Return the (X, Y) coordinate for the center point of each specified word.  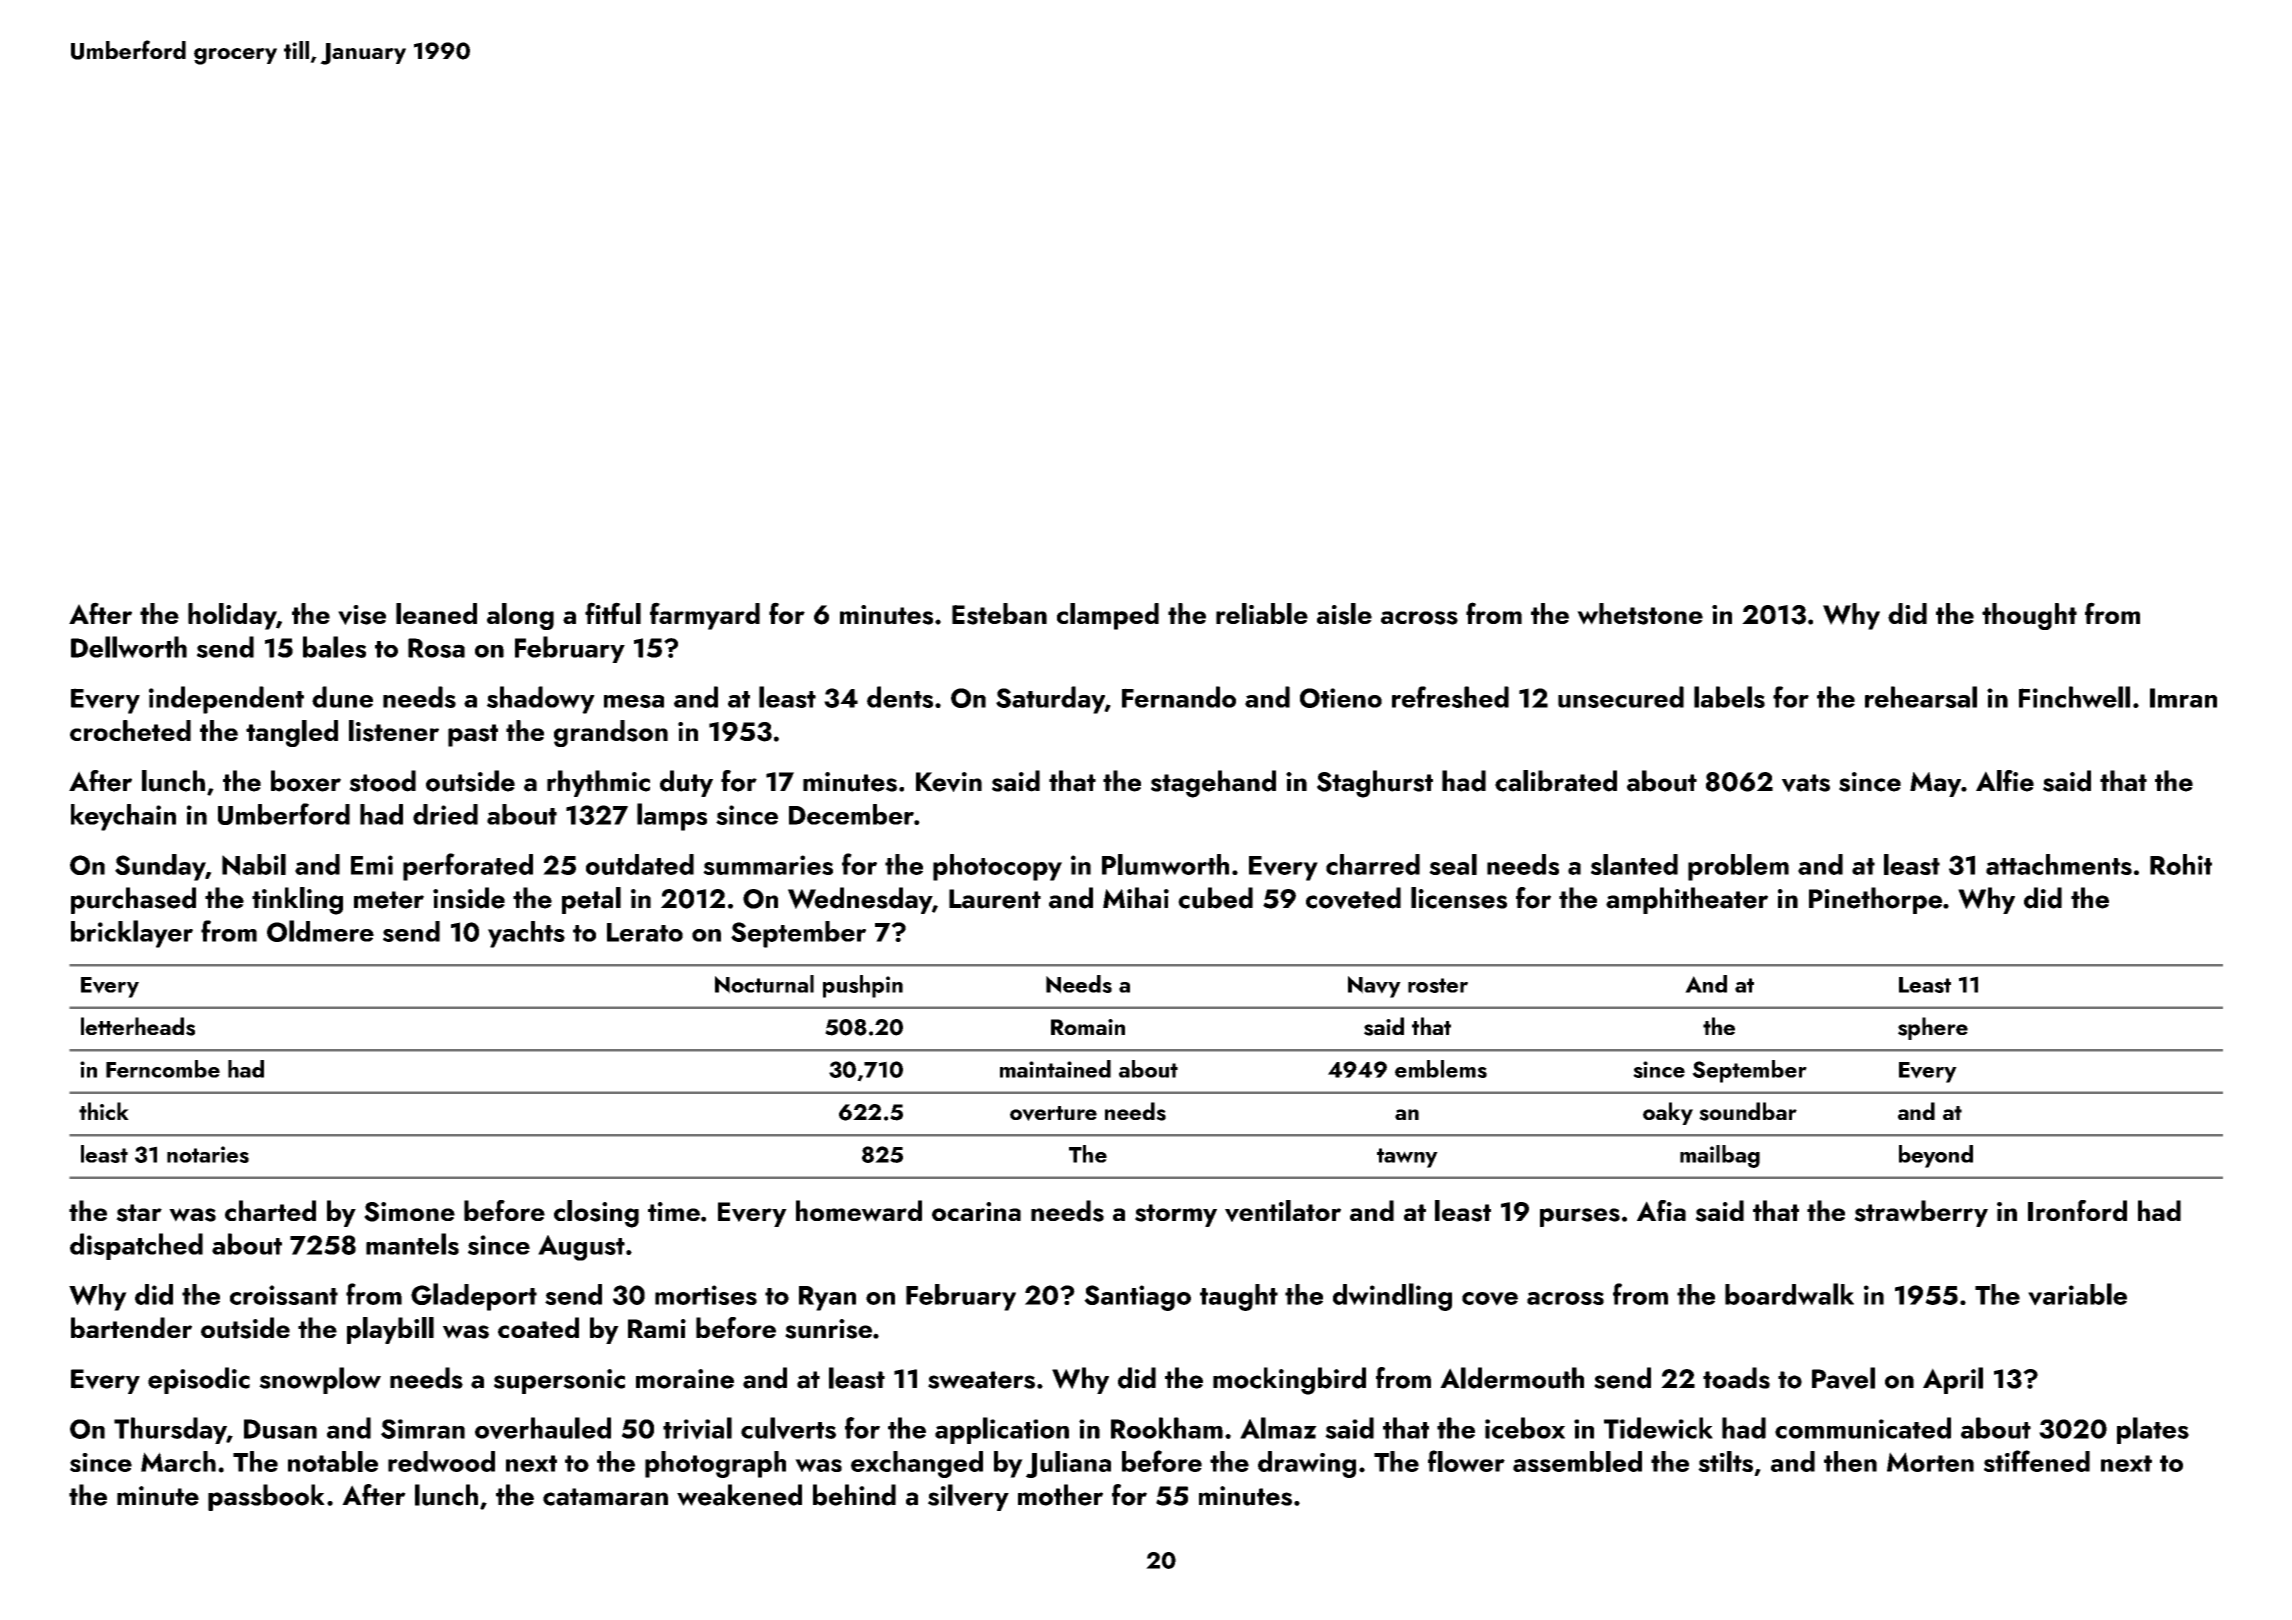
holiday (232, 616)
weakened (739, 1495)
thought (2029, 616)
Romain (1088, 1027)
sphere (1933, 1028)
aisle (1344, 614)
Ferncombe (163, 1069)
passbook (266, 1497)
